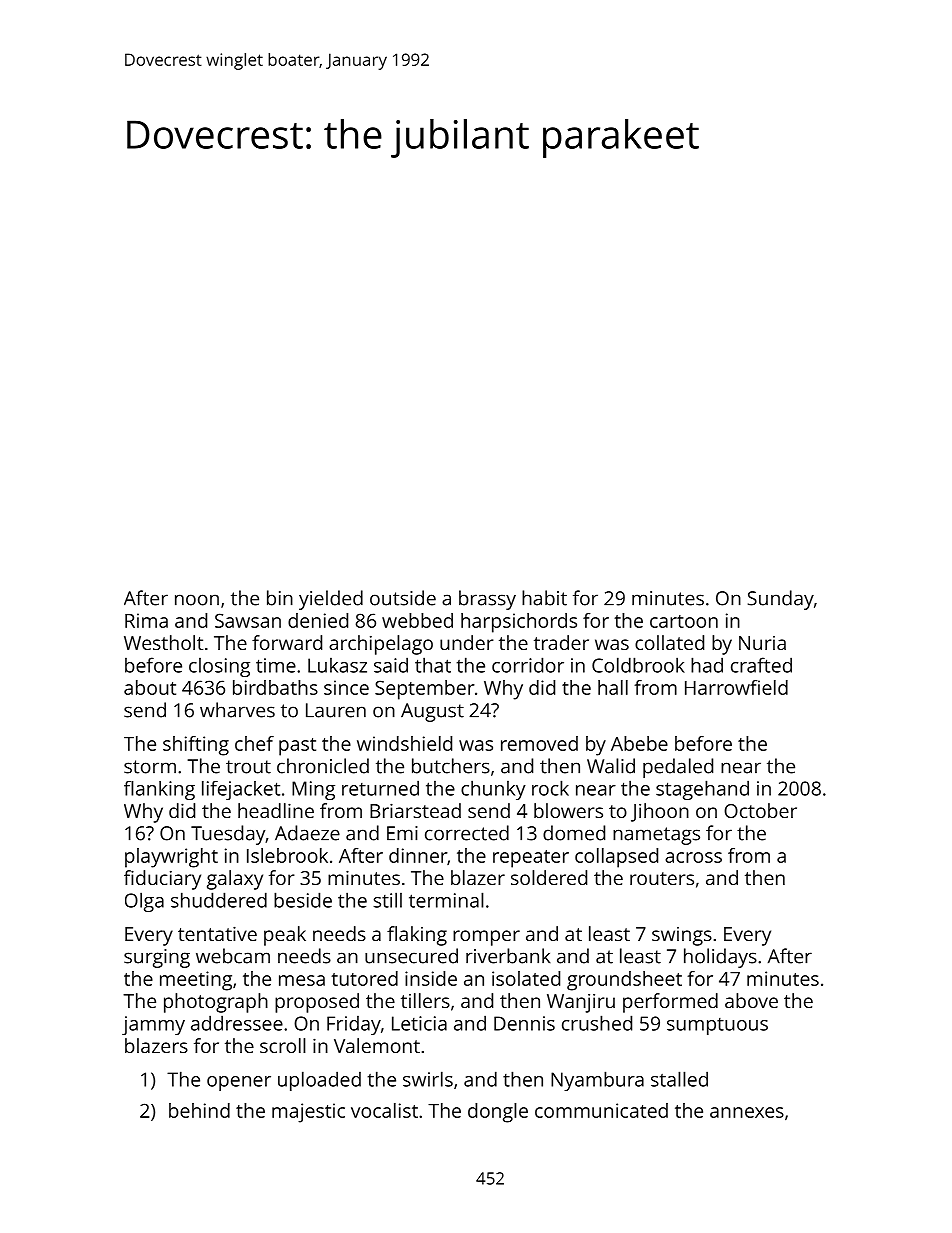  I want to click on collapsed, so click(616, 858).
